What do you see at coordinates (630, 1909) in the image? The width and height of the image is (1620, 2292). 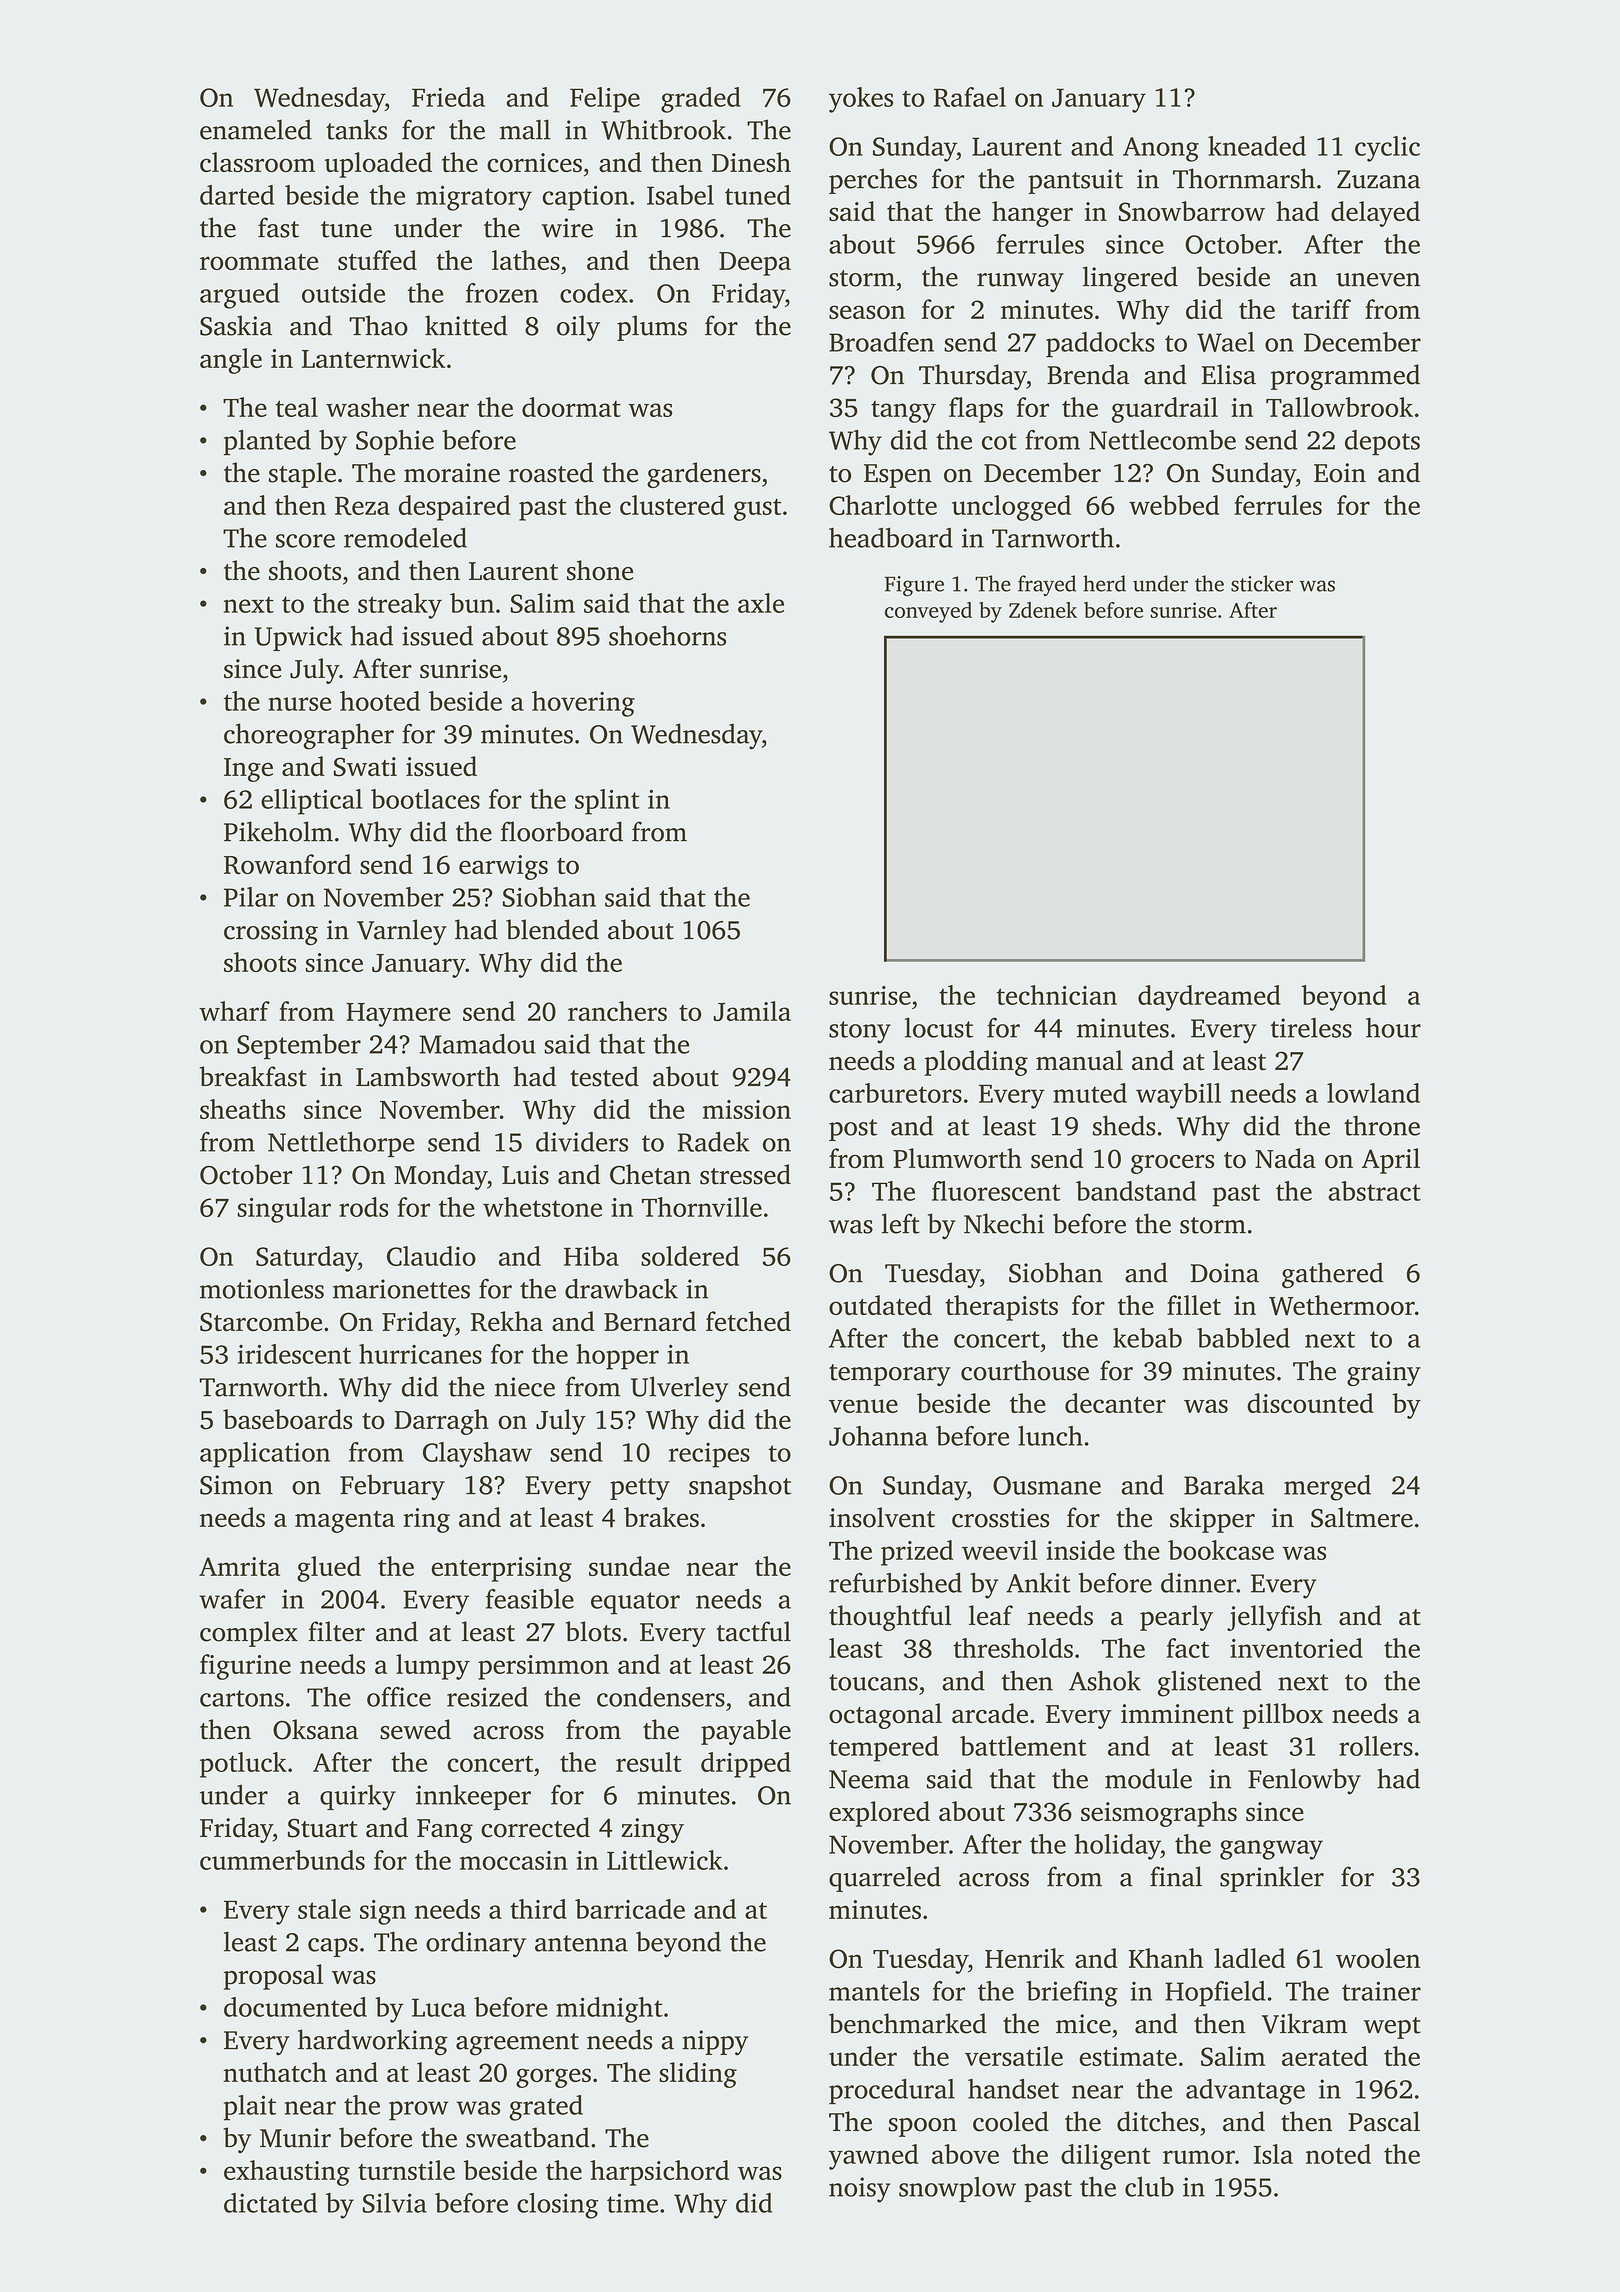 I see `barricade` at bounding box center [630, 1909].
